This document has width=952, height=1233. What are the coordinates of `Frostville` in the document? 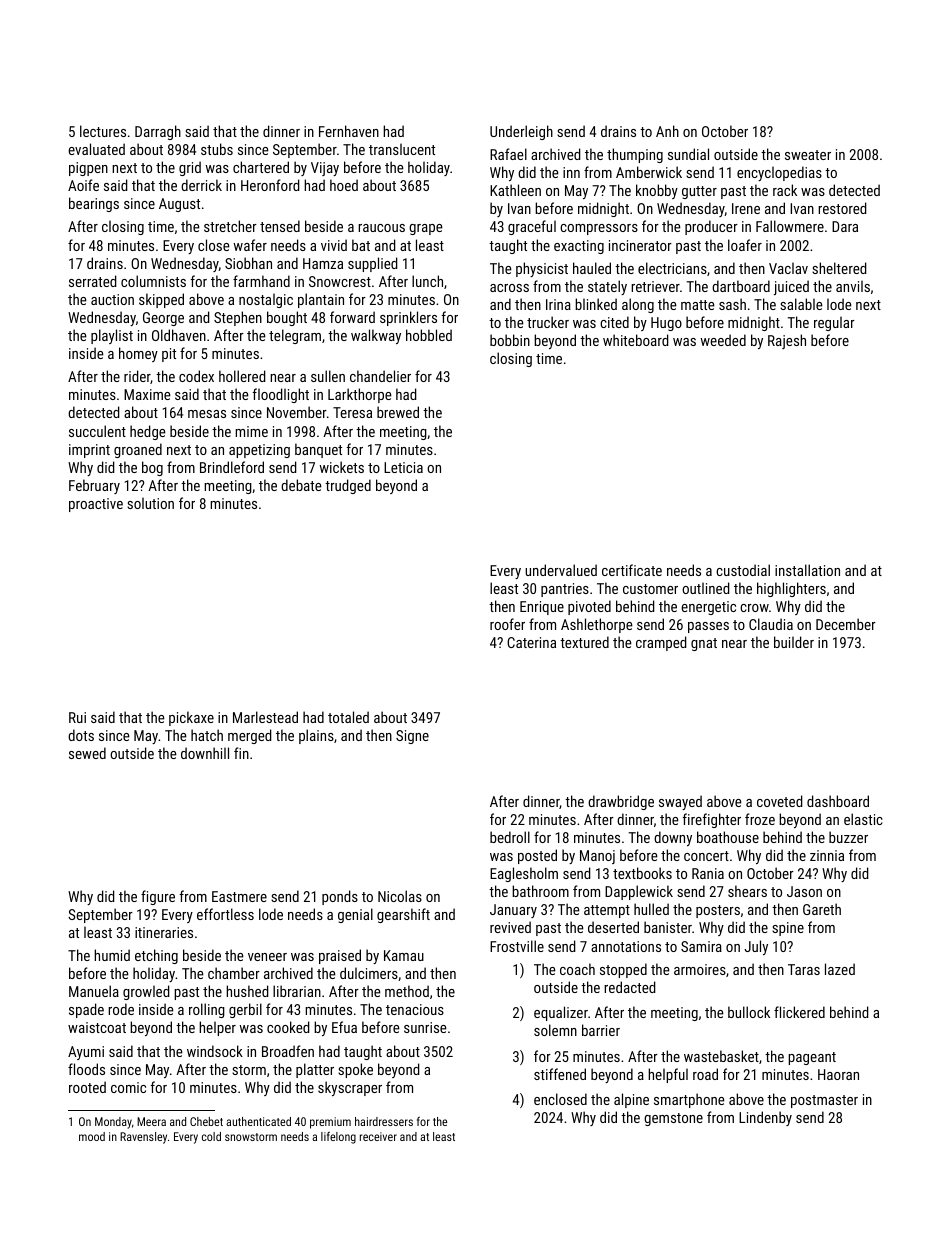 It's located at (517, 946).
